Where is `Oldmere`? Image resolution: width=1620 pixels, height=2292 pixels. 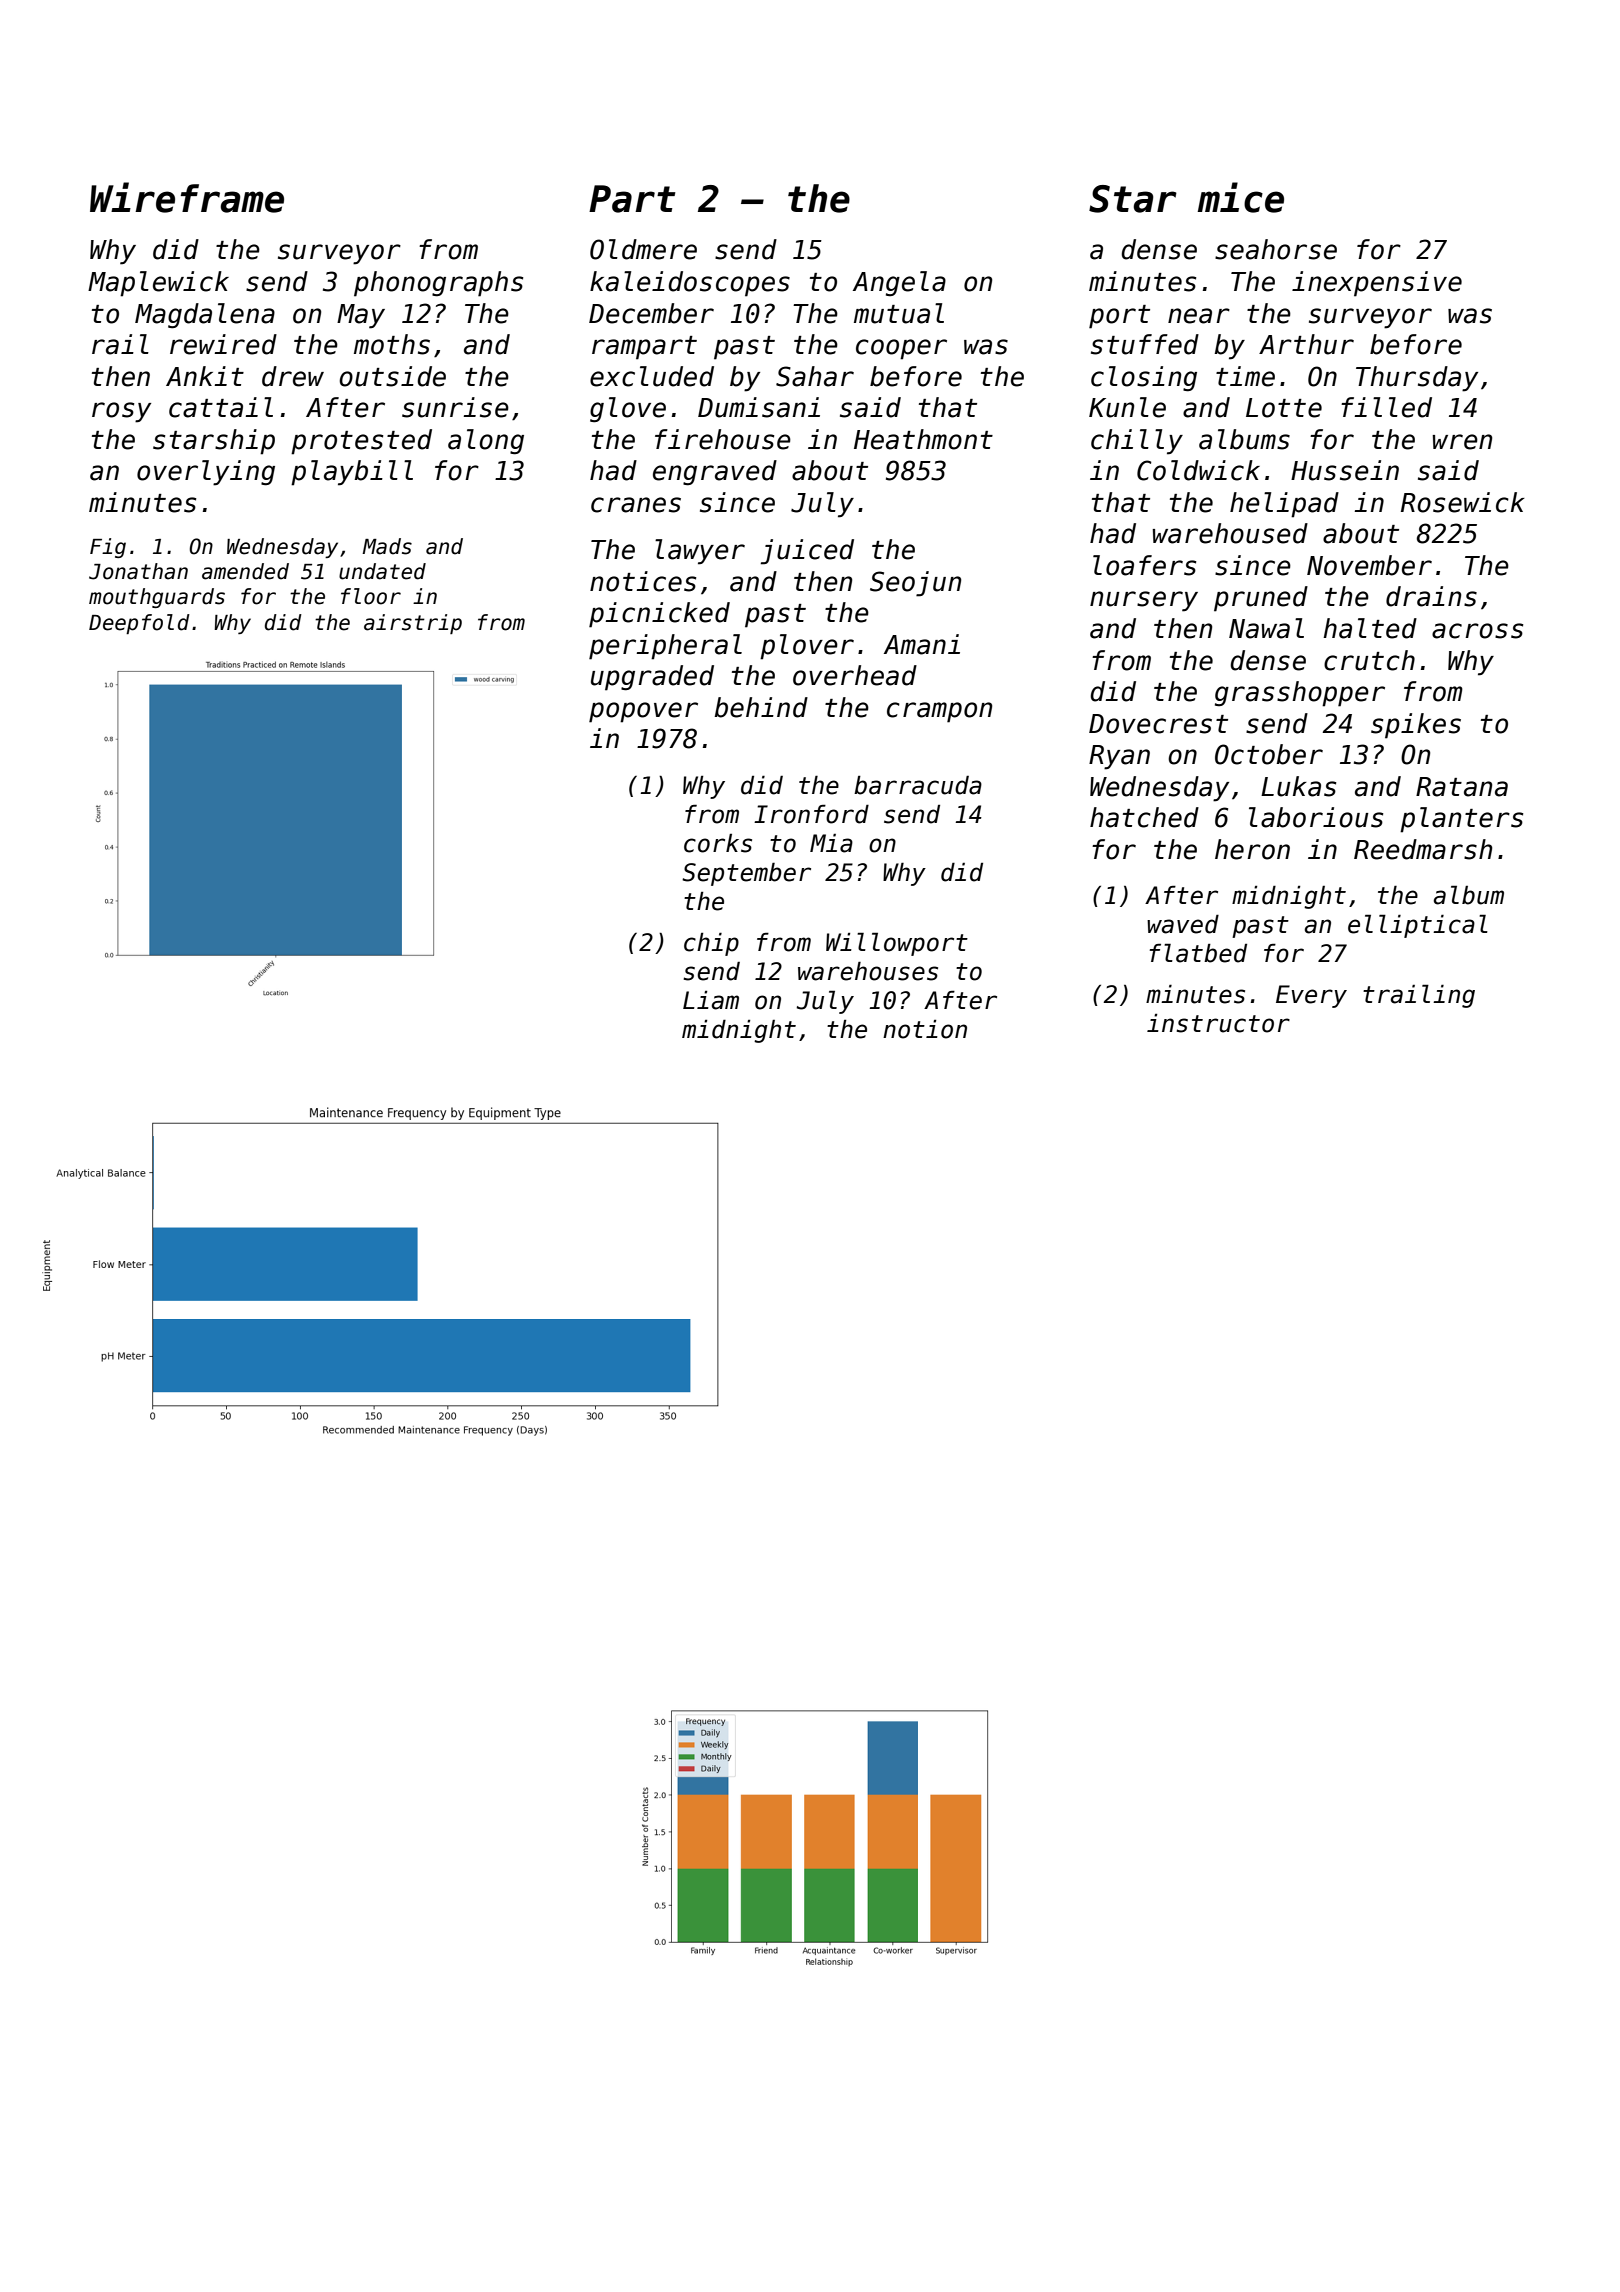
Oldmere is located at coordinates (643, 249).
